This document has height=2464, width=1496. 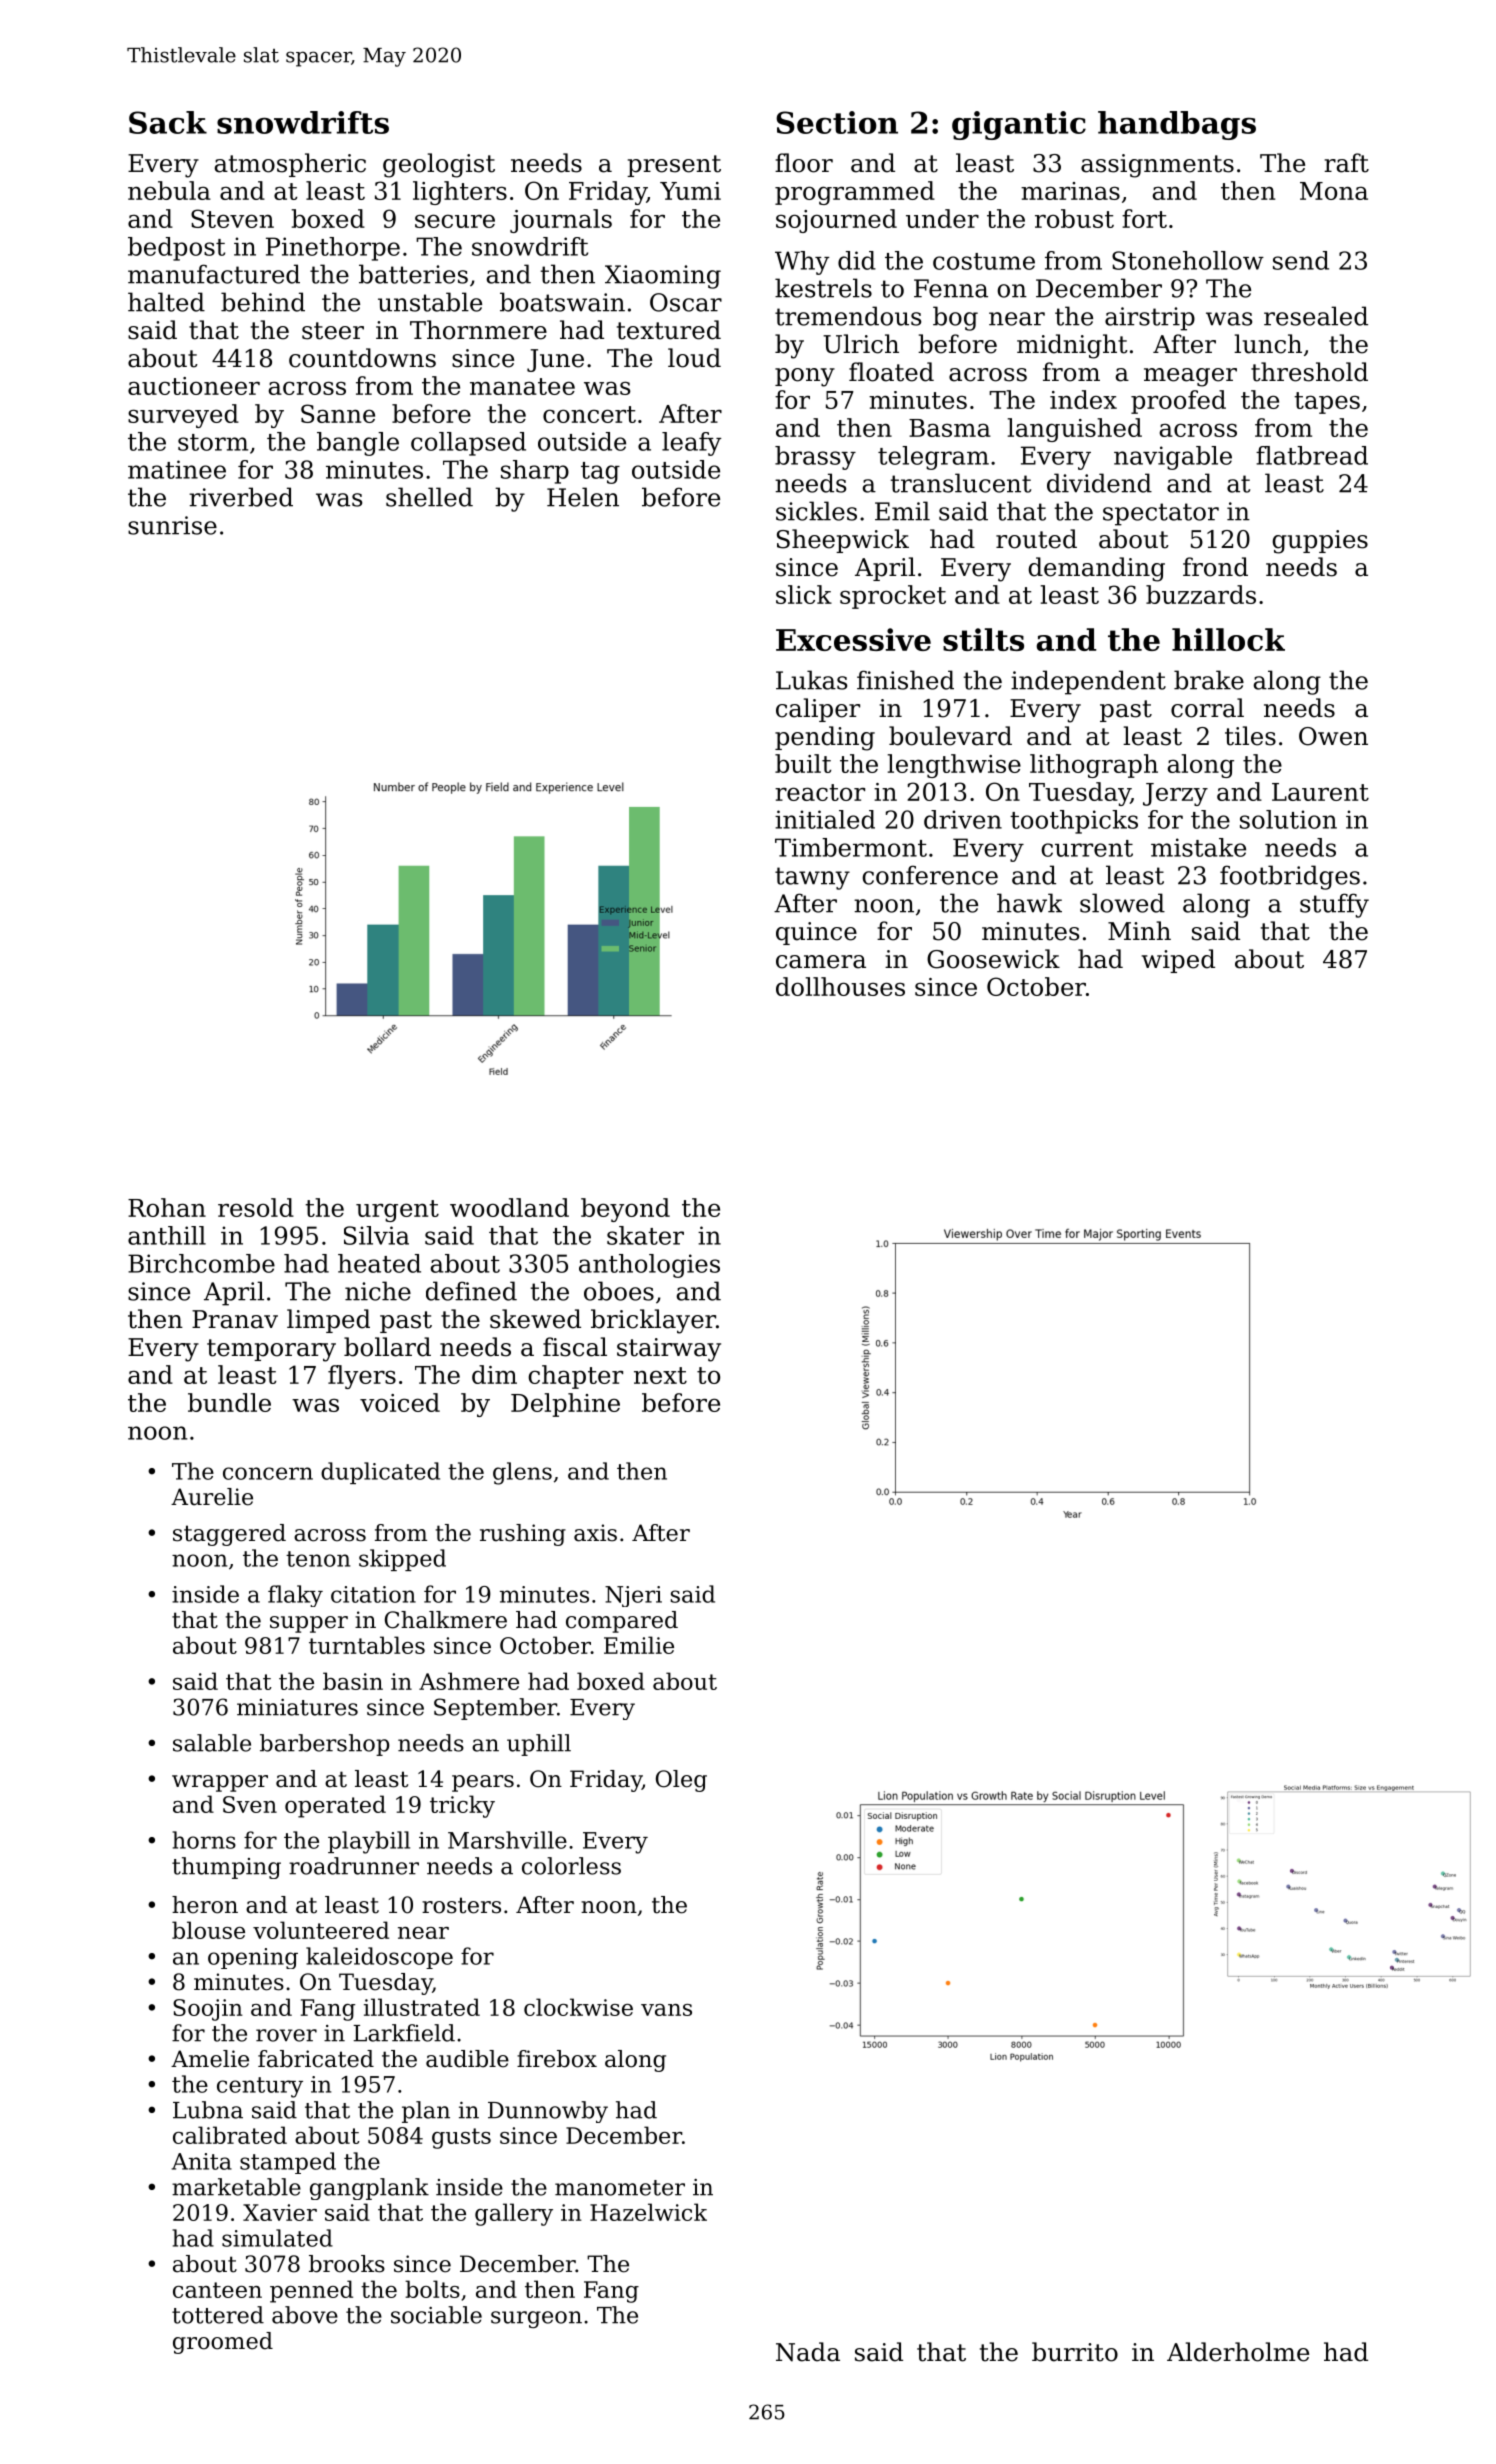 I want to click on turntables, so click(x=367, y=1645).
